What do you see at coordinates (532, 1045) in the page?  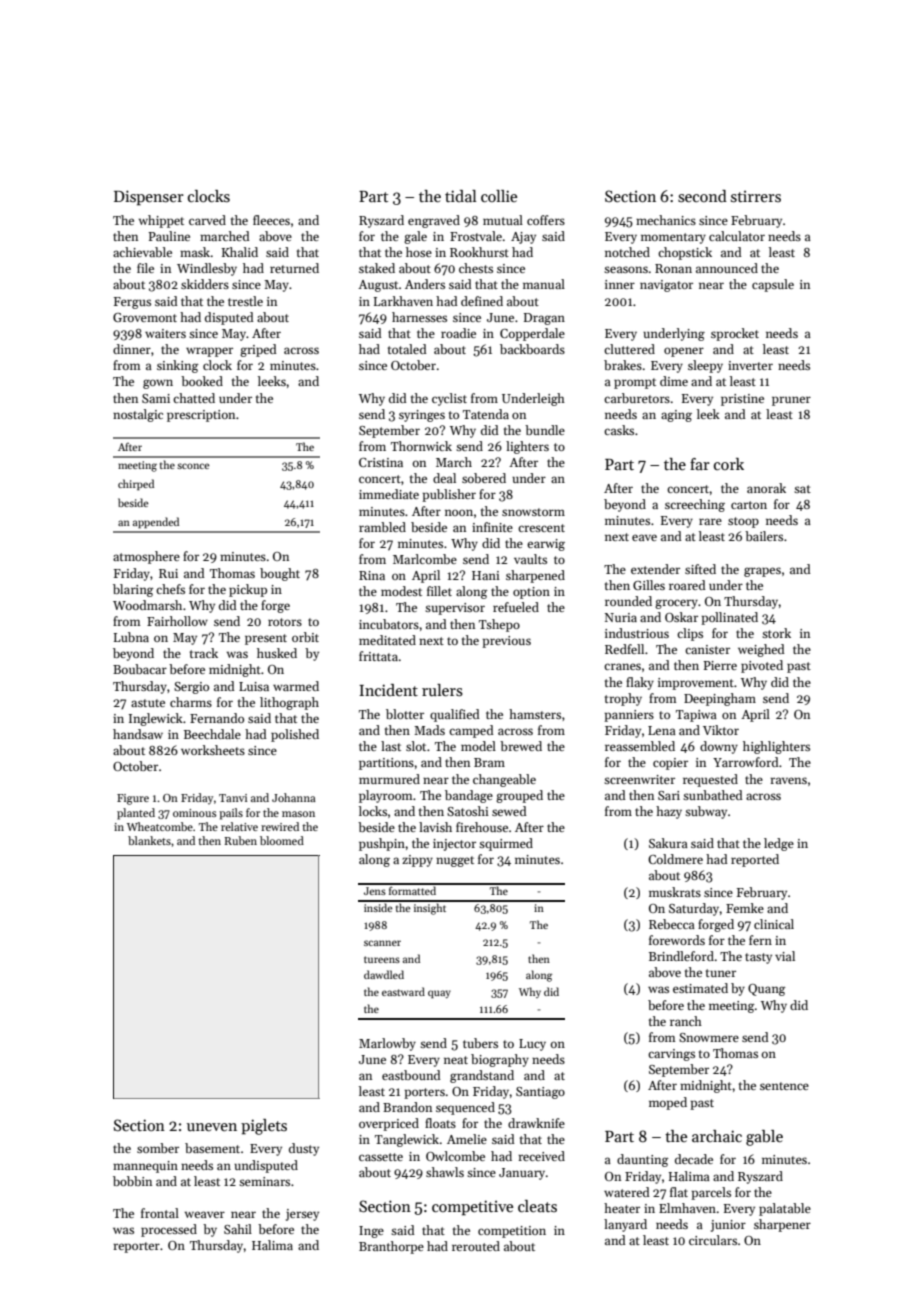 I see `Lucy` at bounding box center [532, 1045].
